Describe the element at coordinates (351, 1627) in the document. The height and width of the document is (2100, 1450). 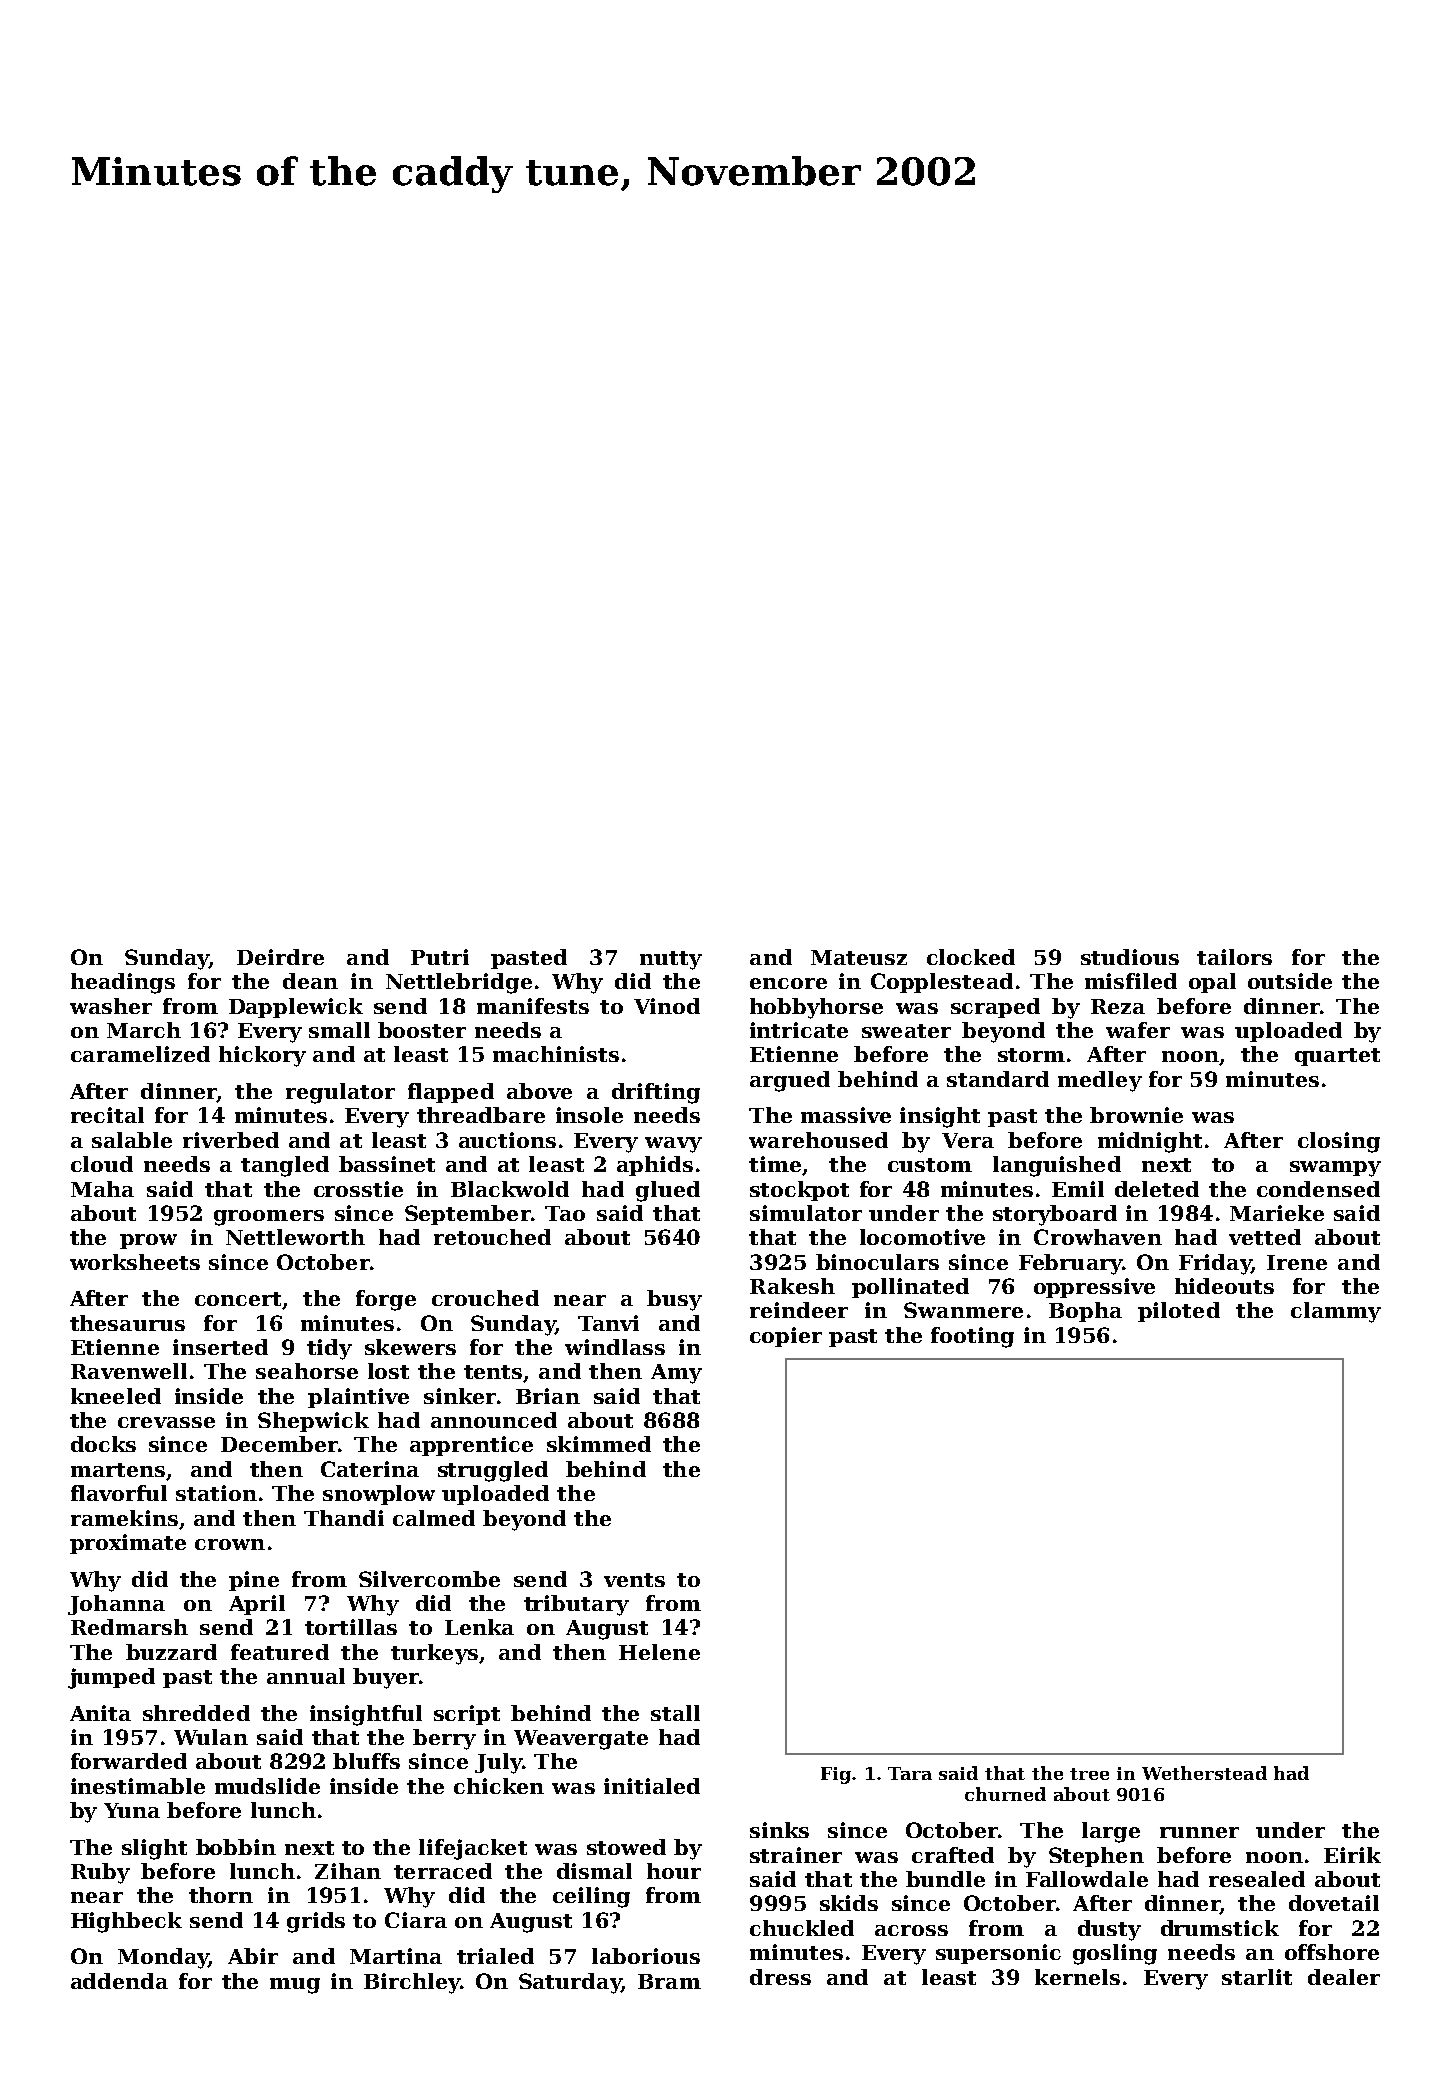
I see `tortillas` at that location.
